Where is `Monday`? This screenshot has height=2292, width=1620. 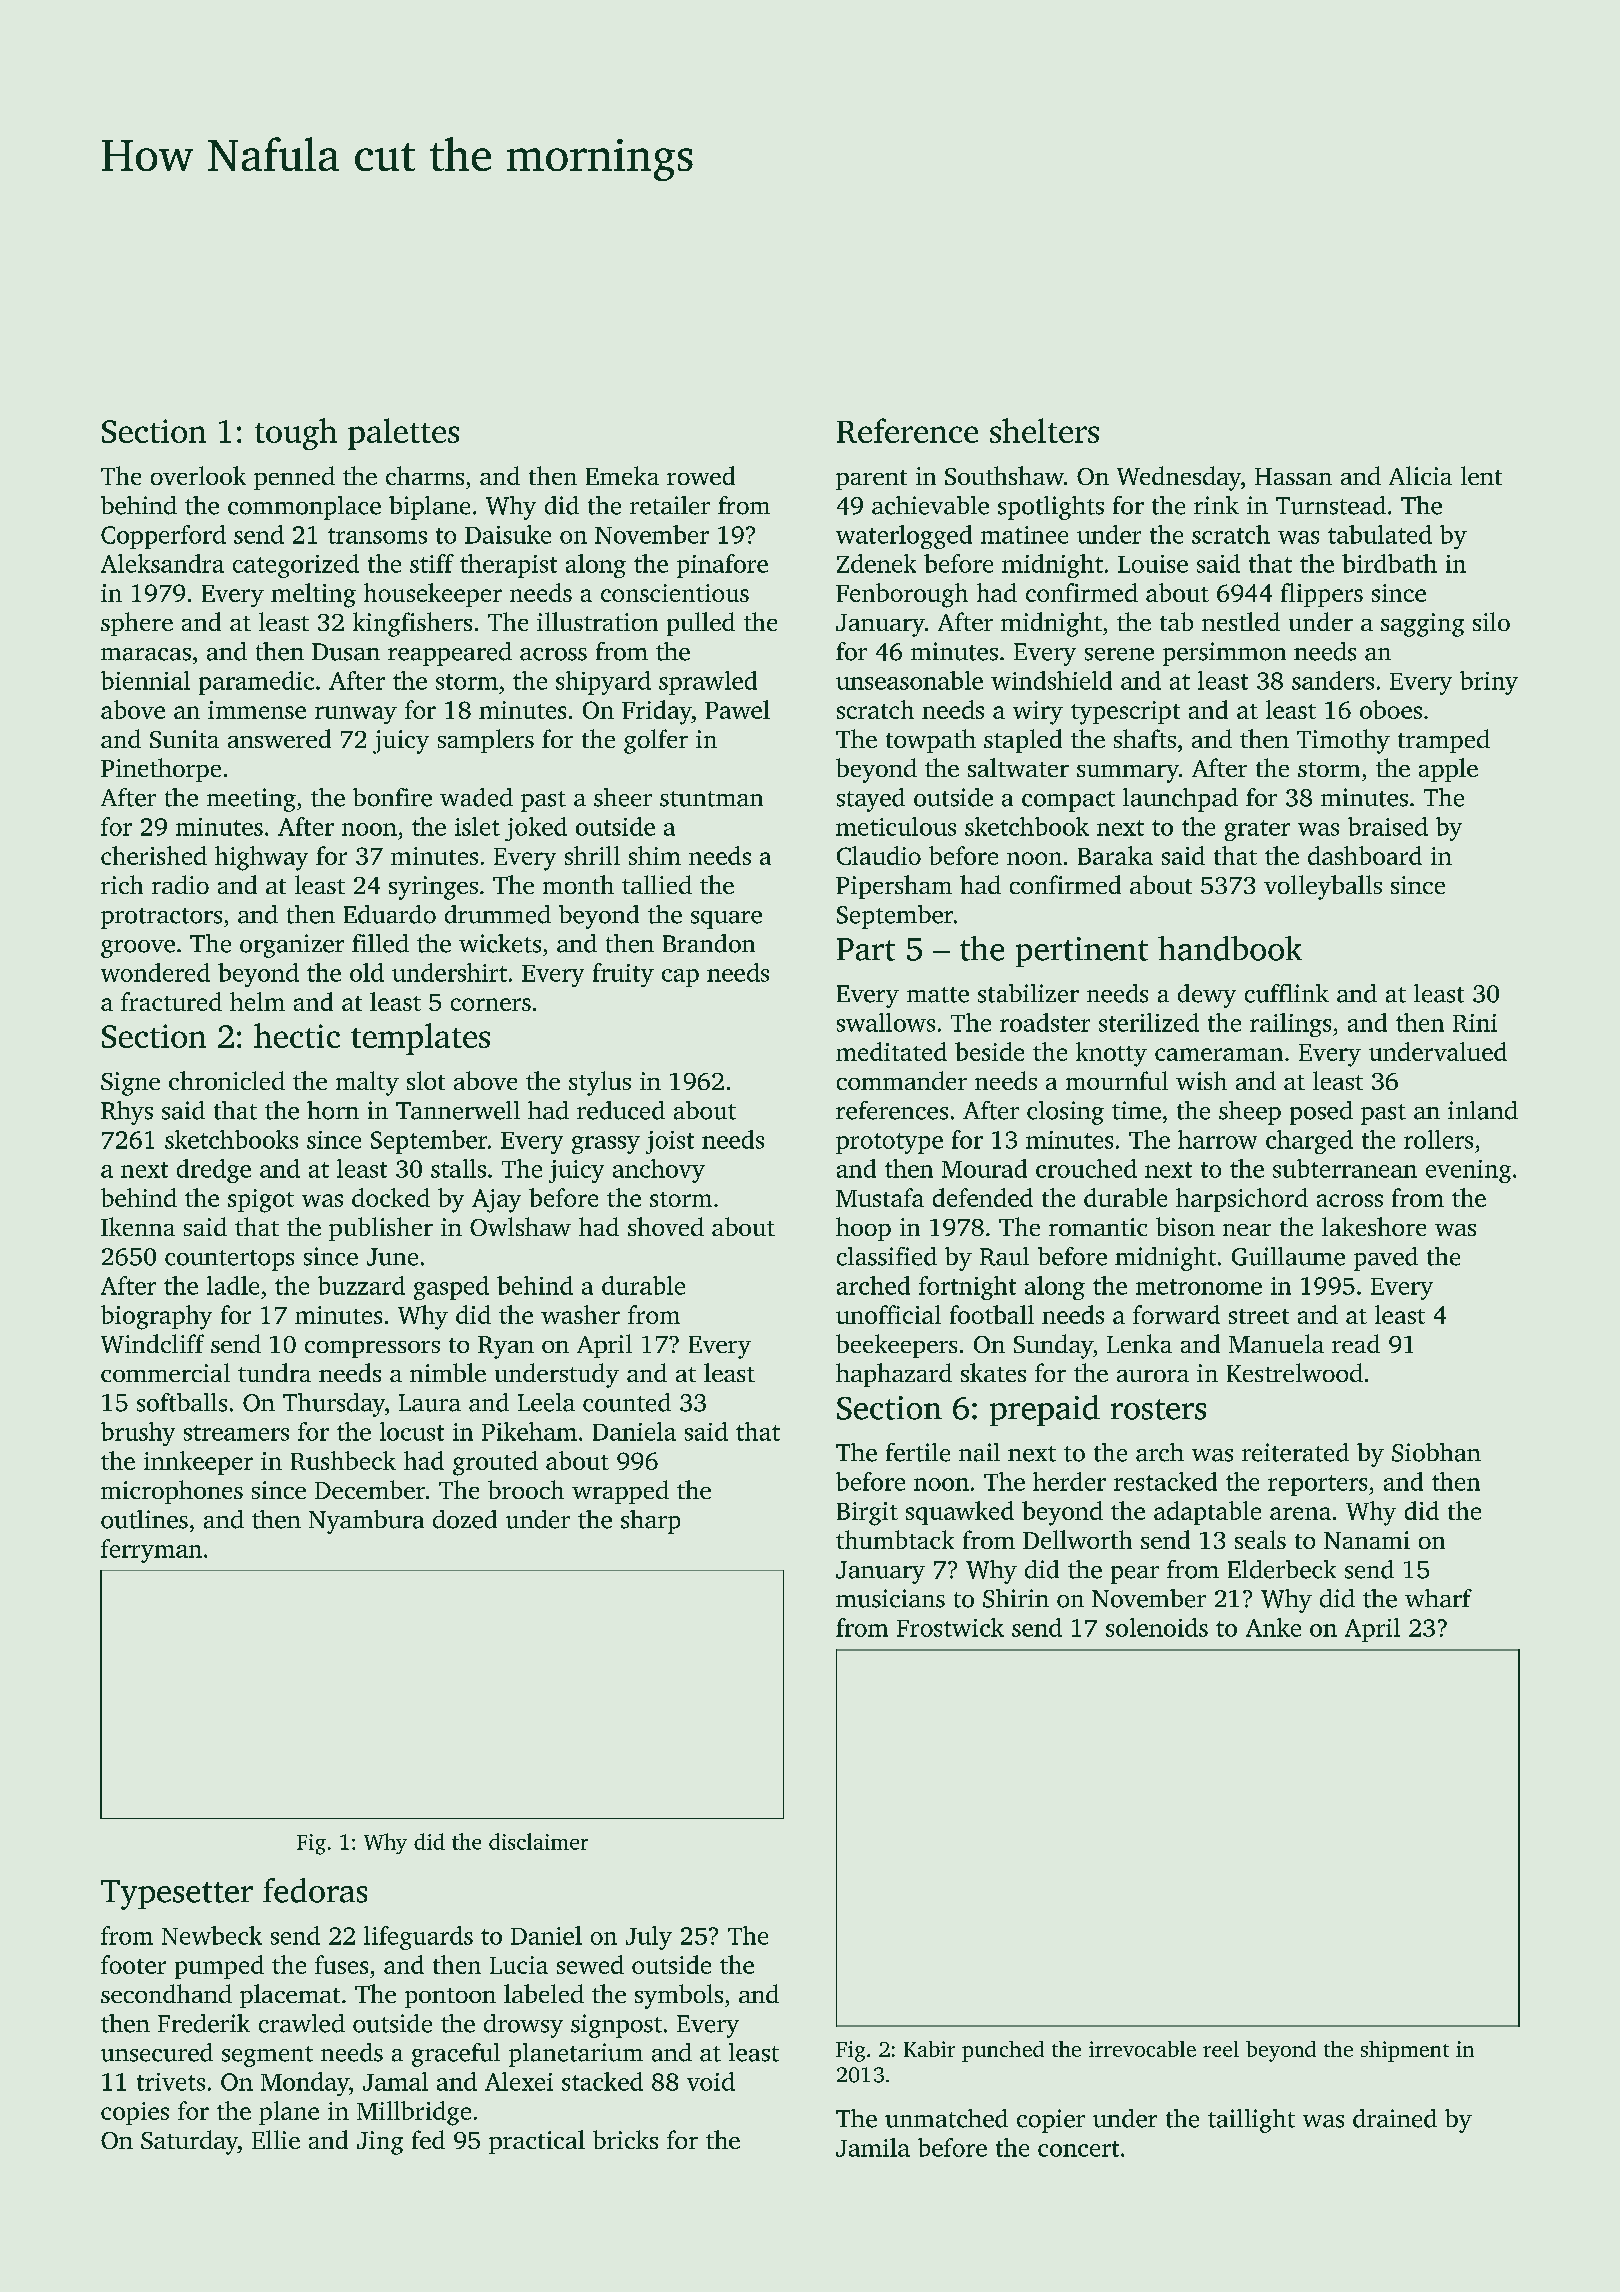 Monday is located at coordinates (305, 2084).
